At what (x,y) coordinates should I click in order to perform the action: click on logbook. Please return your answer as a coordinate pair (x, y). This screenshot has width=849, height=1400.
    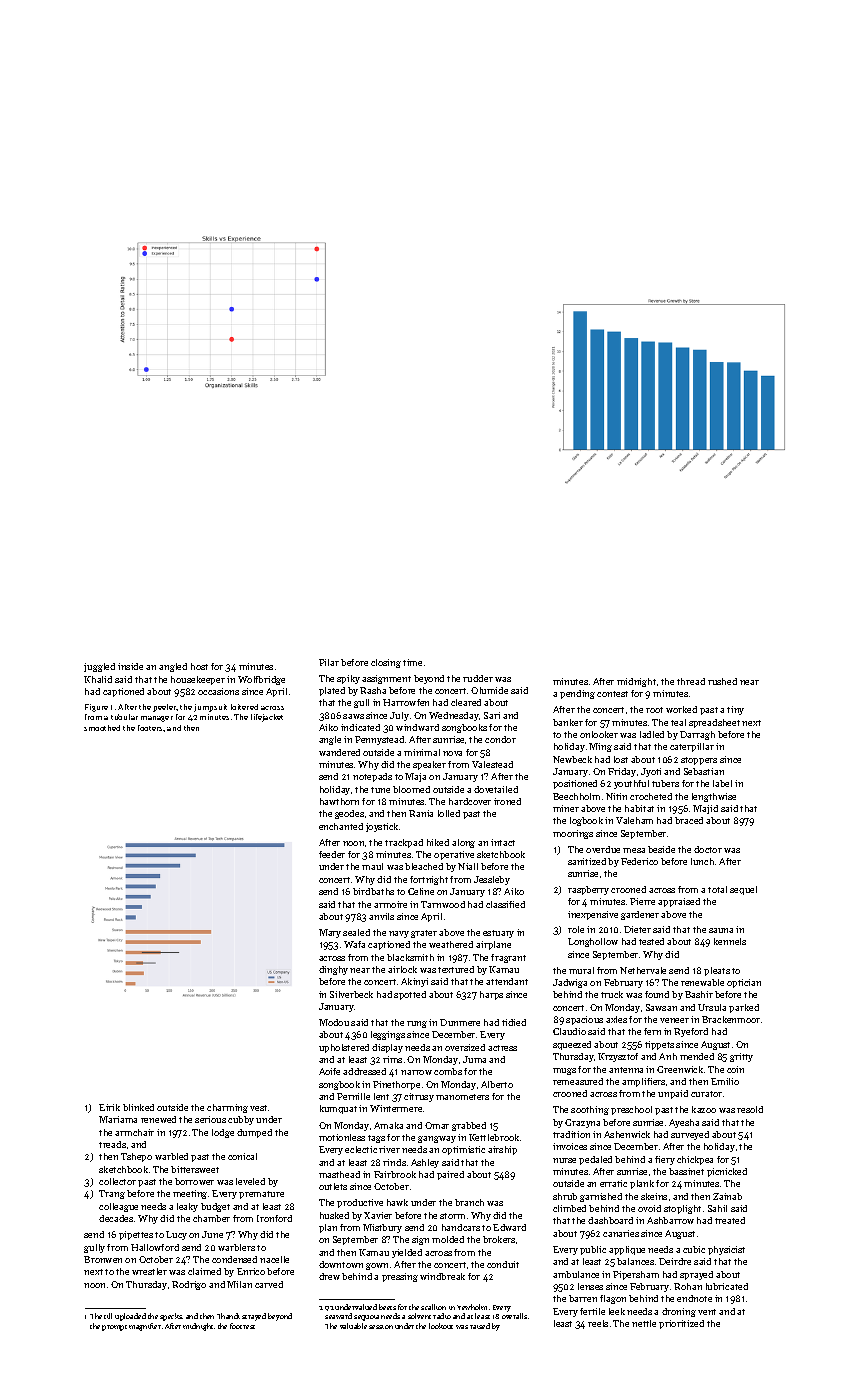
    Looking at the image, I should click on (586, 821).
